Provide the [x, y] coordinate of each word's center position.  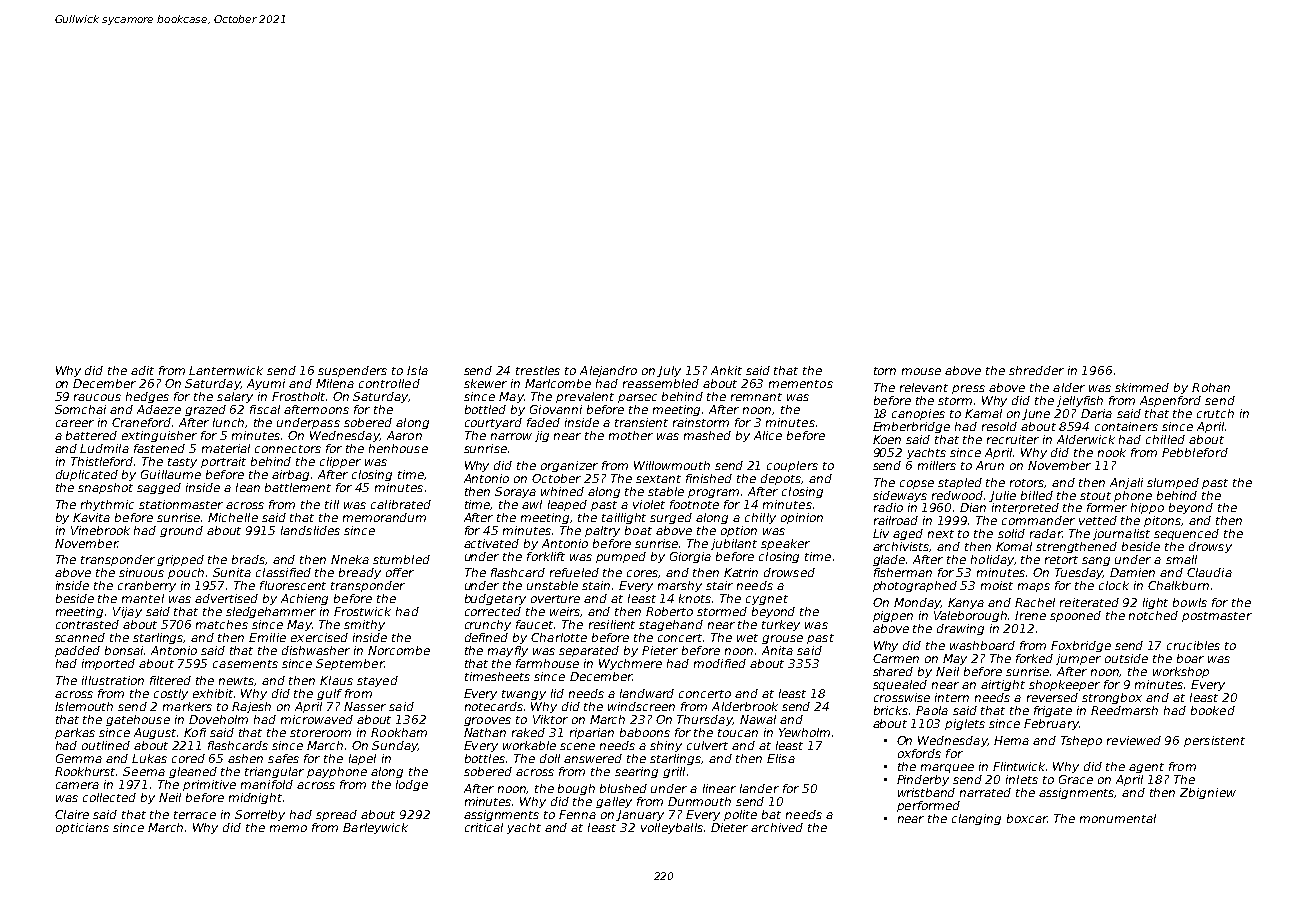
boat [638, 530]
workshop [1181, 672]
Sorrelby [260, 815]
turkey [781, 625]
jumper [1078, 659]
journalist [1121, 534]
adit [142, 370]
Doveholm [218, 719]
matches [222, 624]
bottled [485, 409]
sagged [159, 488]
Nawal [758, 719]
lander [759, 788]
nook [1112, 452]
